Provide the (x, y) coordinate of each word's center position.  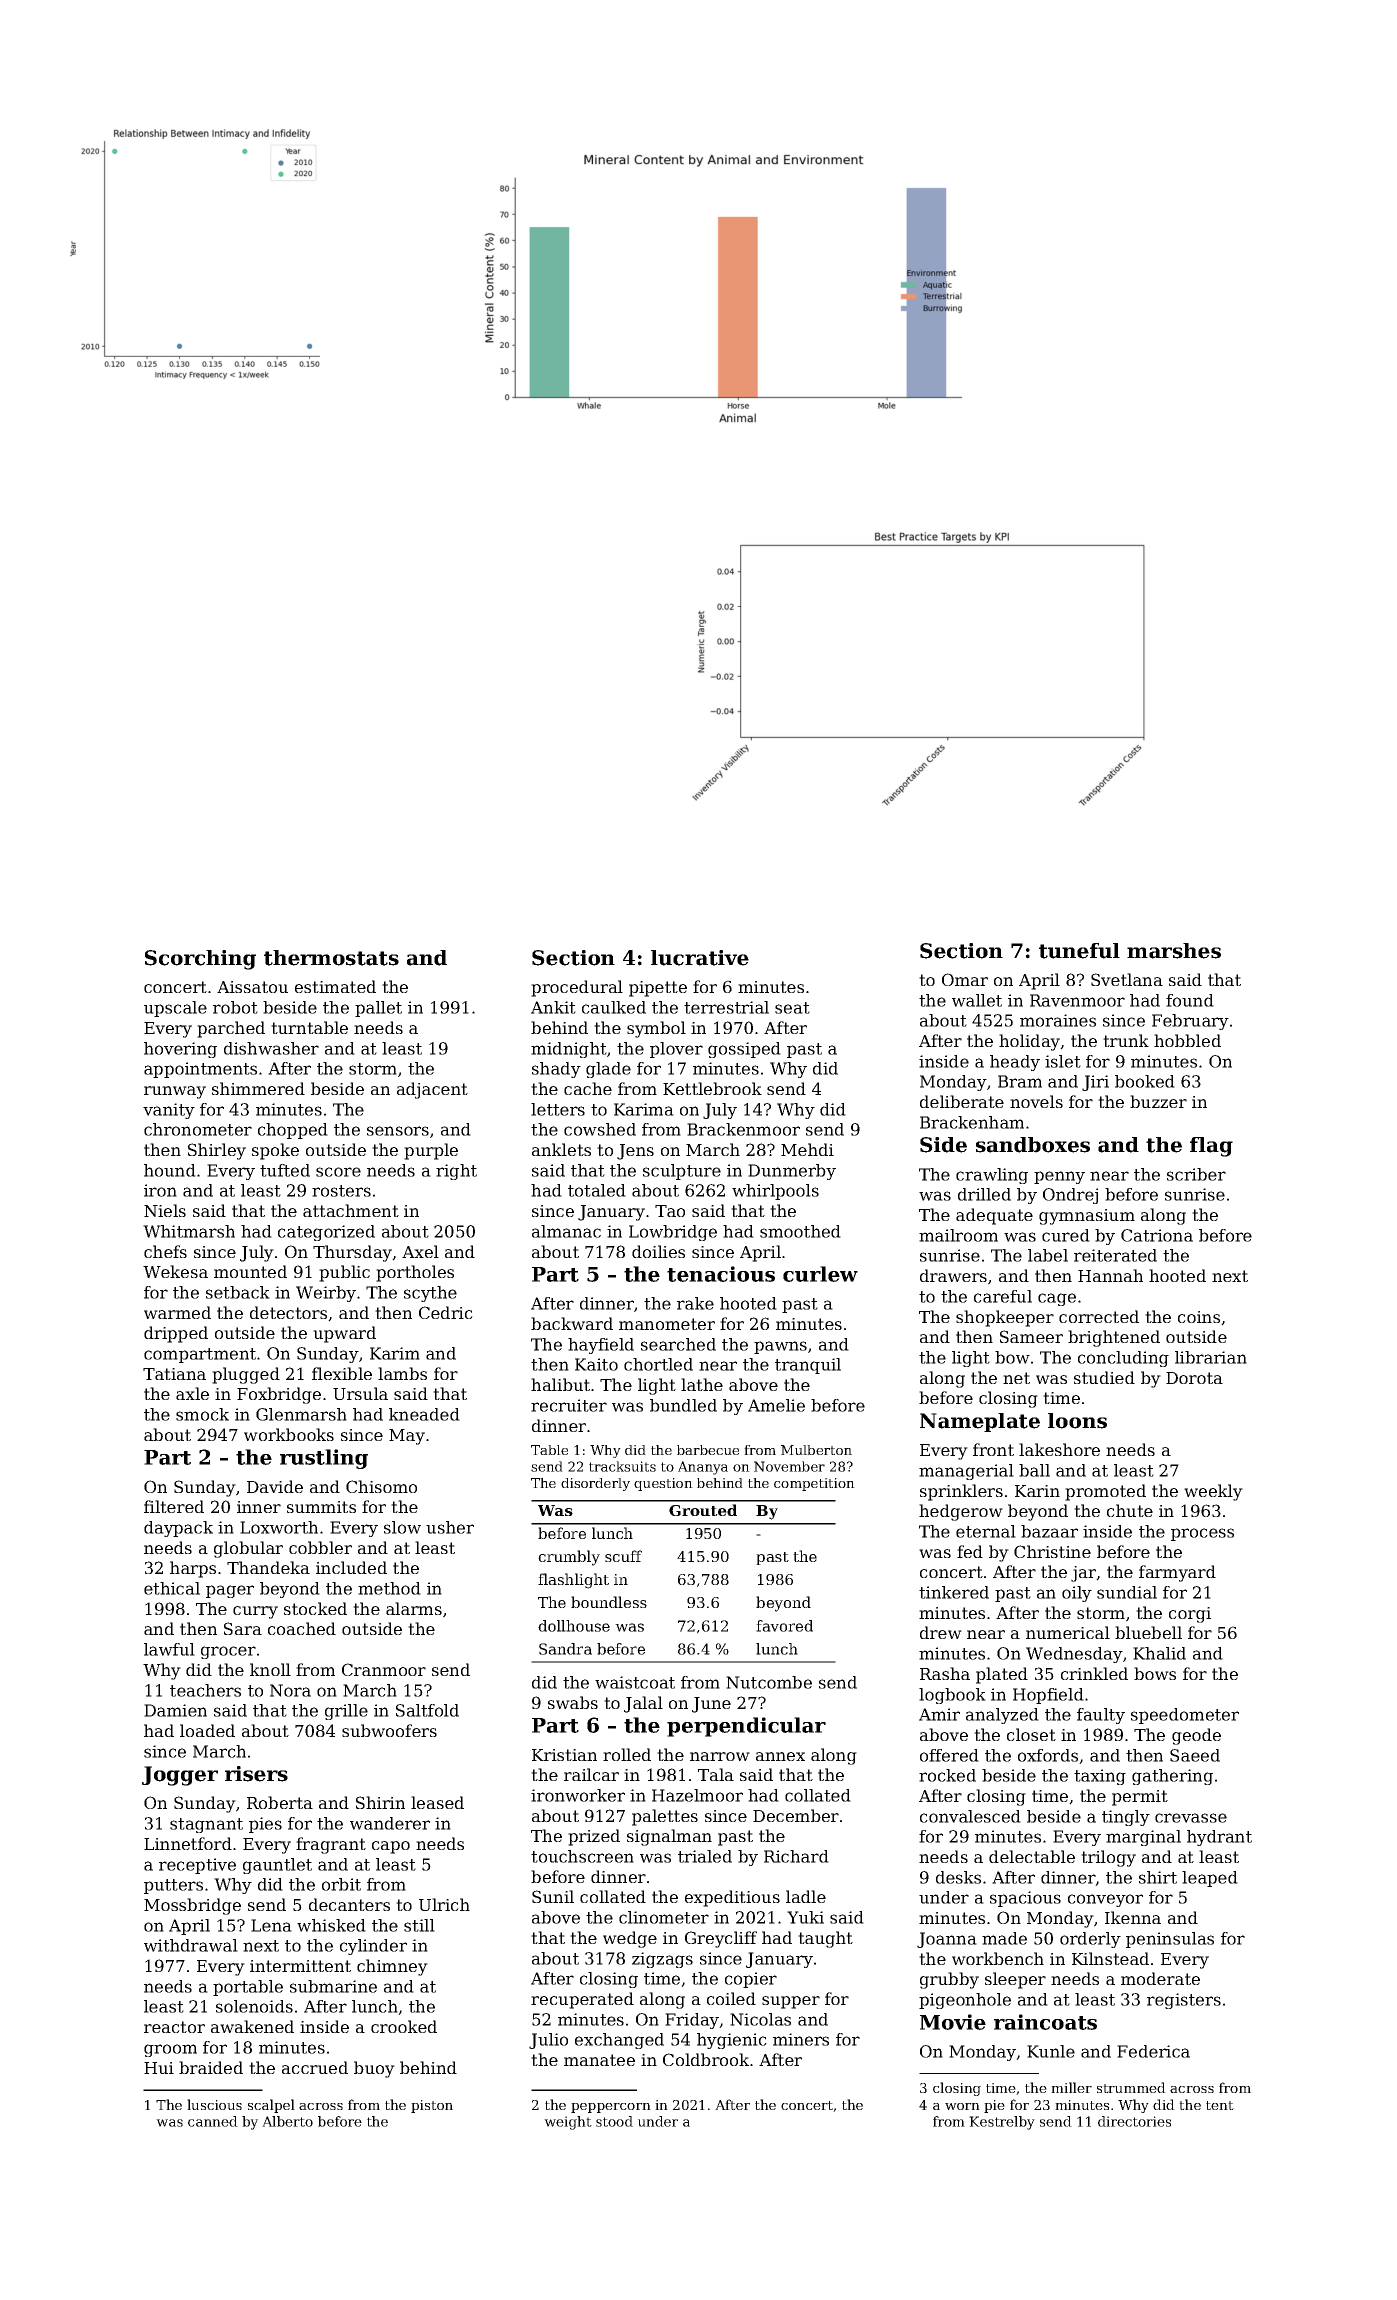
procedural (577, 988)
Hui (159, 2068)
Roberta (280, 1802)
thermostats (331, 958)
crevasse (1191, 1818)
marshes (1174, 951)
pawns (780, 1347)
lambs (402, 1373)
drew (941, 1632)
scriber (1196, 1174)
